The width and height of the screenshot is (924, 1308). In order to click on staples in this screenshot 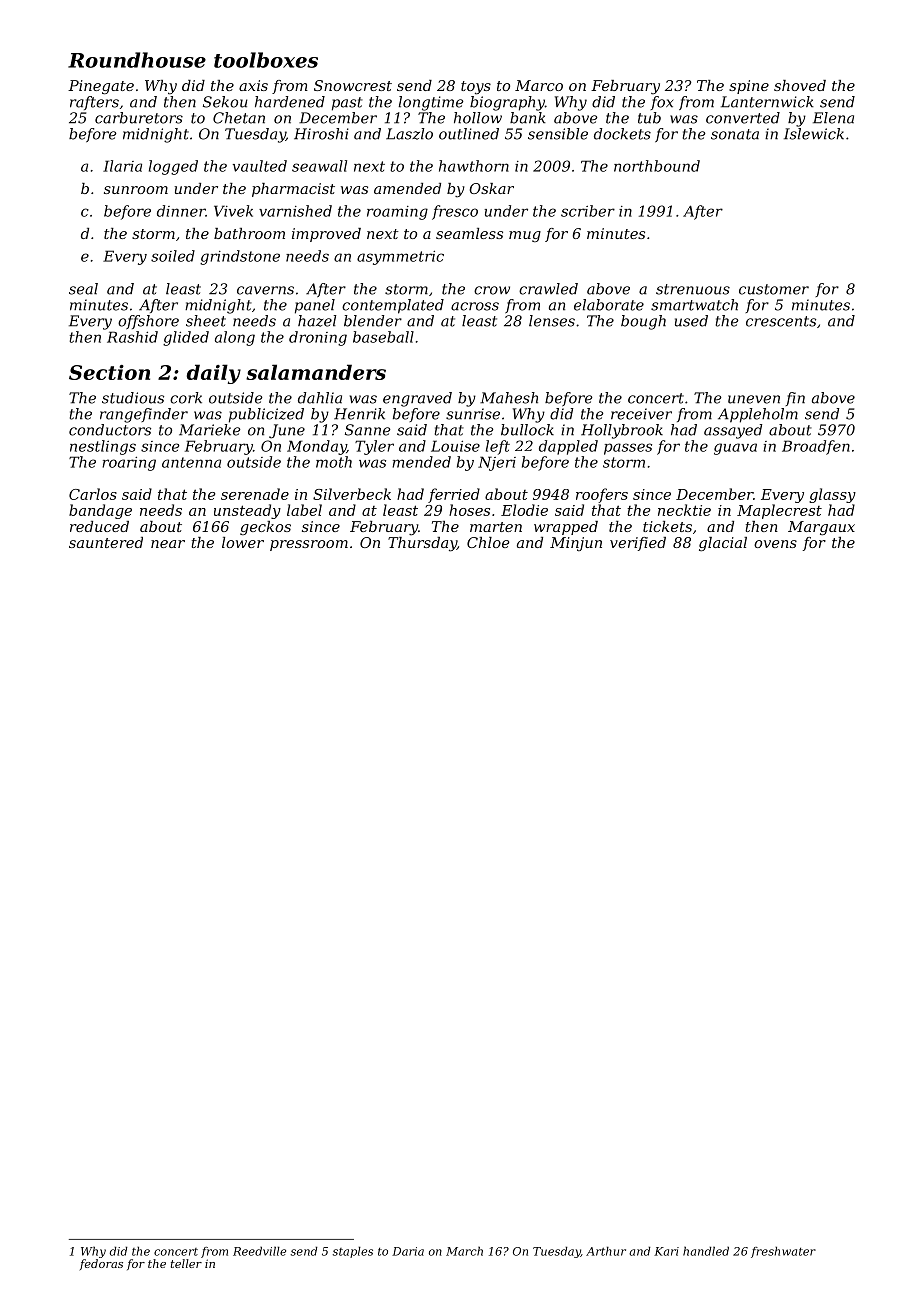, I will do `click(353, 1252)`.
